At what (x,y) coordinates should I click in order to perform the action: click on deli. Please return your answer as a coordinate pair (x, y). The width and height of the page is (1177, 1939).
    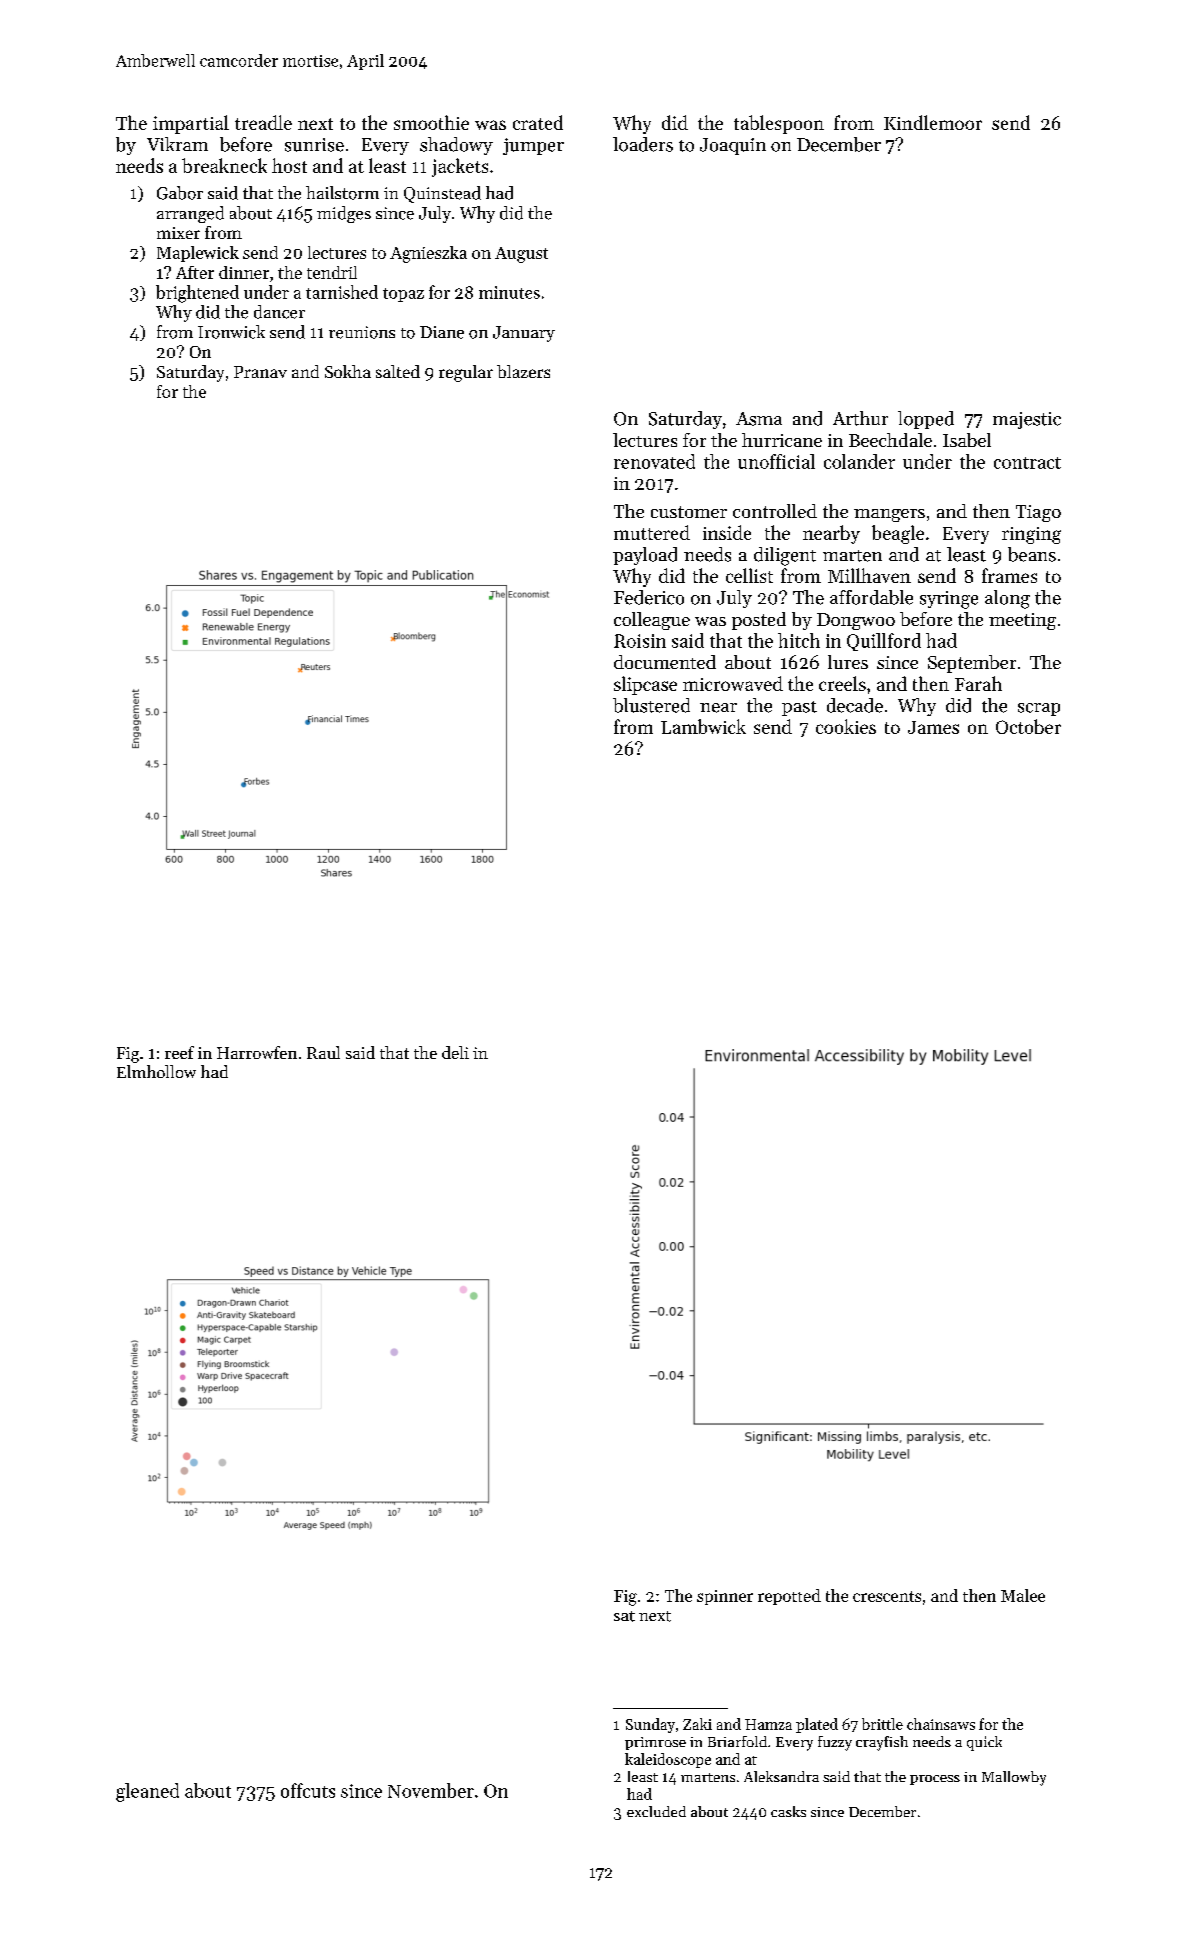
    Looking at the image, I should click on (455, 1052).
